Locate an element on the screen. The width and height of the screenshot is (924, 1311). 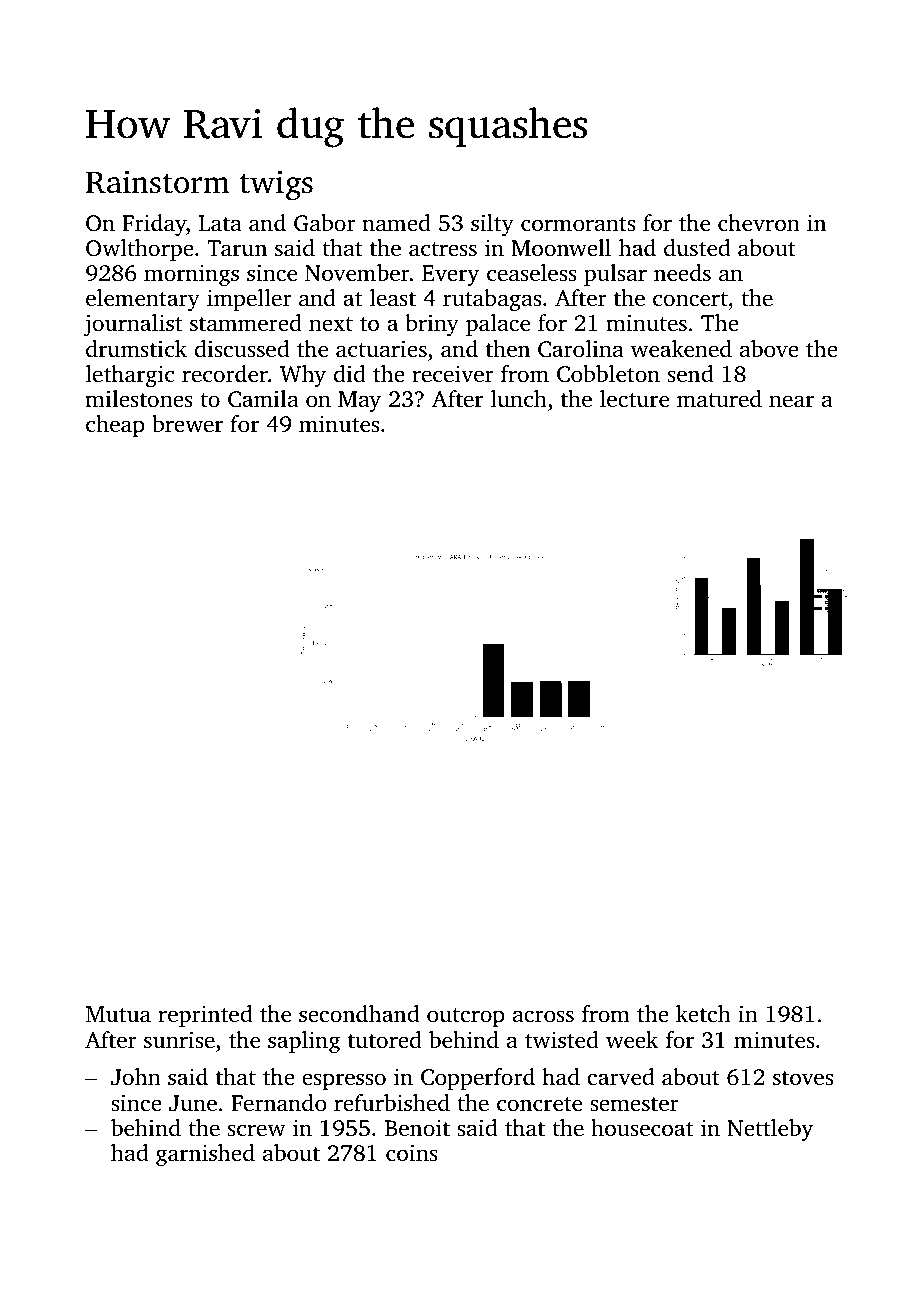
reprinted is located at coordinates (205, 1016).
